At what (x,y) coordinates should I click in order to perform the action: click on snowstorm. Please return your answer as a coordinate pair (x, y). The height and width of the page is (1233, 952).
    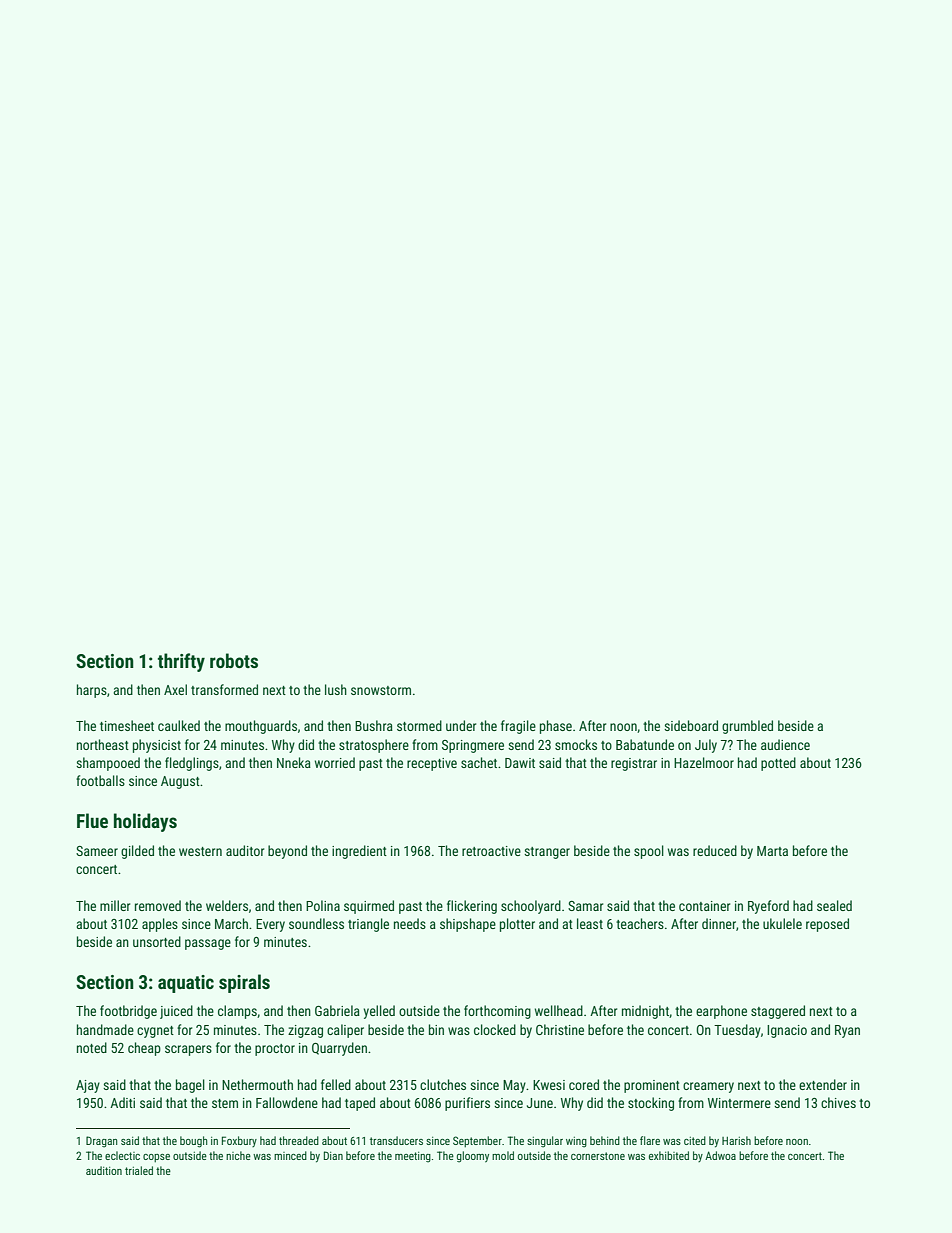
    Looking at the image, I should click on (381, 690).
